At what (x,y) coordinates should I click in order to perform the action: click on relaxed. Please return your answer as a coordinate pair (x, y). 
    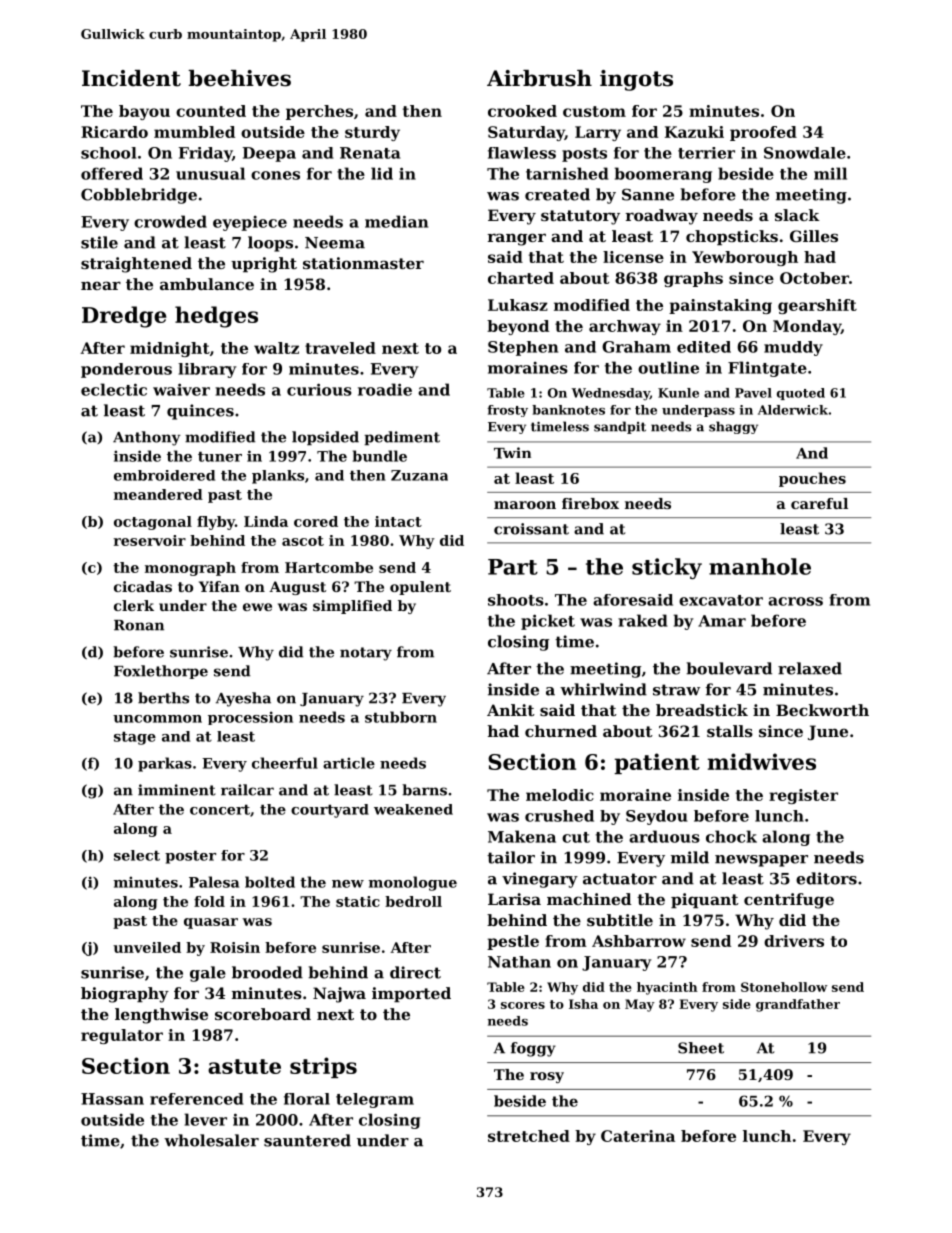
    Looking at the image, I should click on (810, 668).
